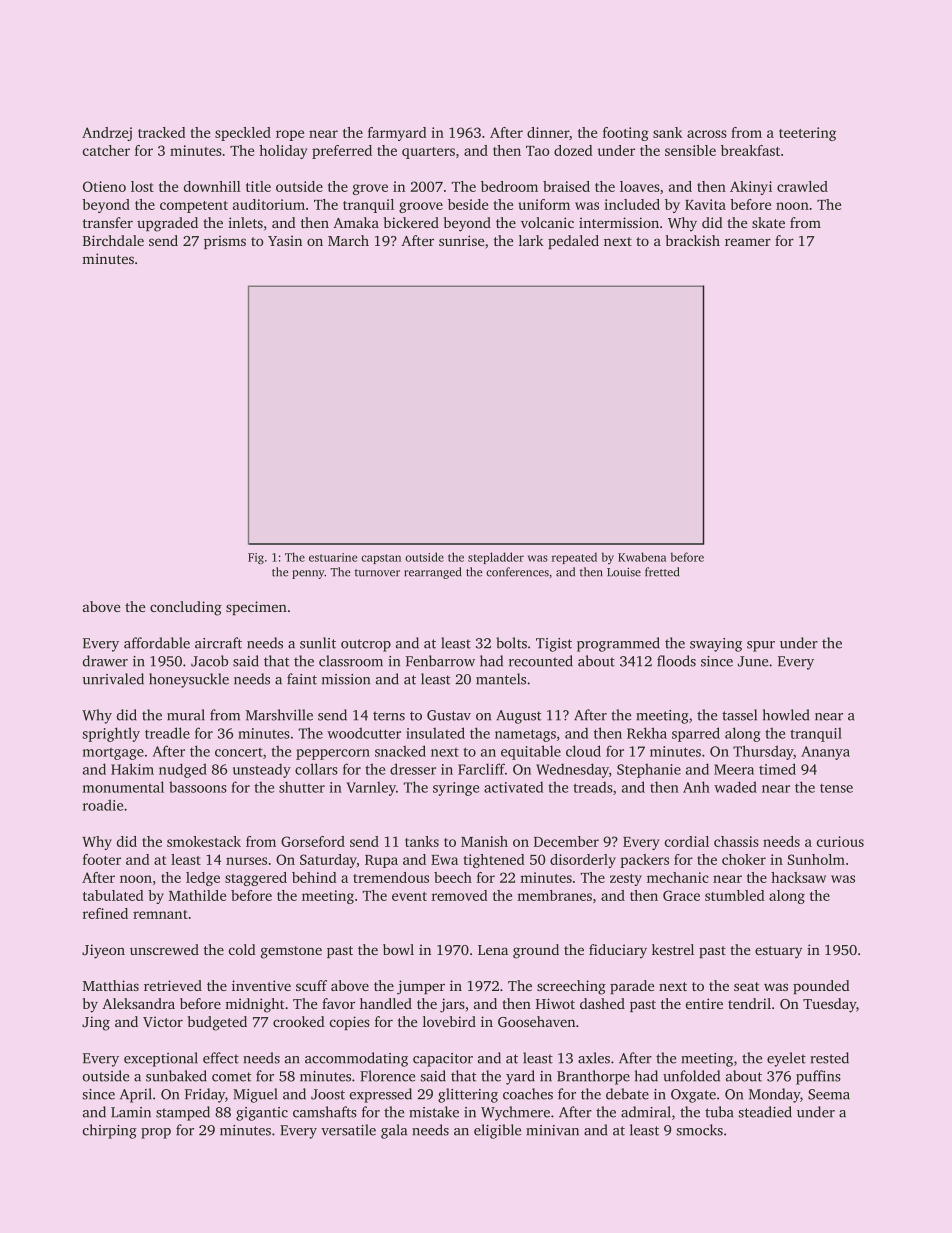 The image size is (952, 1233). I want to click on dresser, so click(413, 769).
